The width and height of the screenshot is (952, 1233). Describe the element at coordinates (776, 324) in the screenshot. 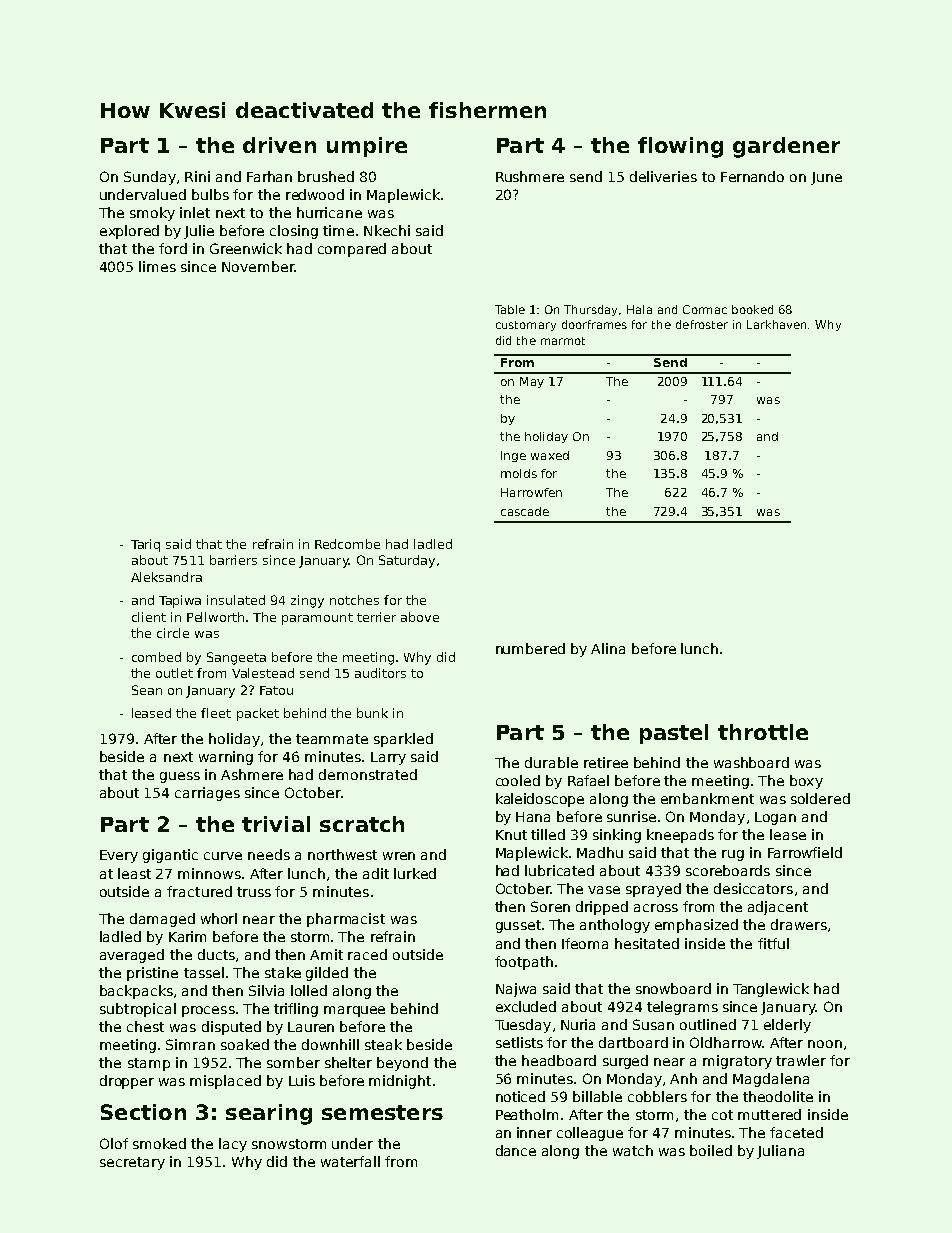

I see `Larkhaven` at that location.
